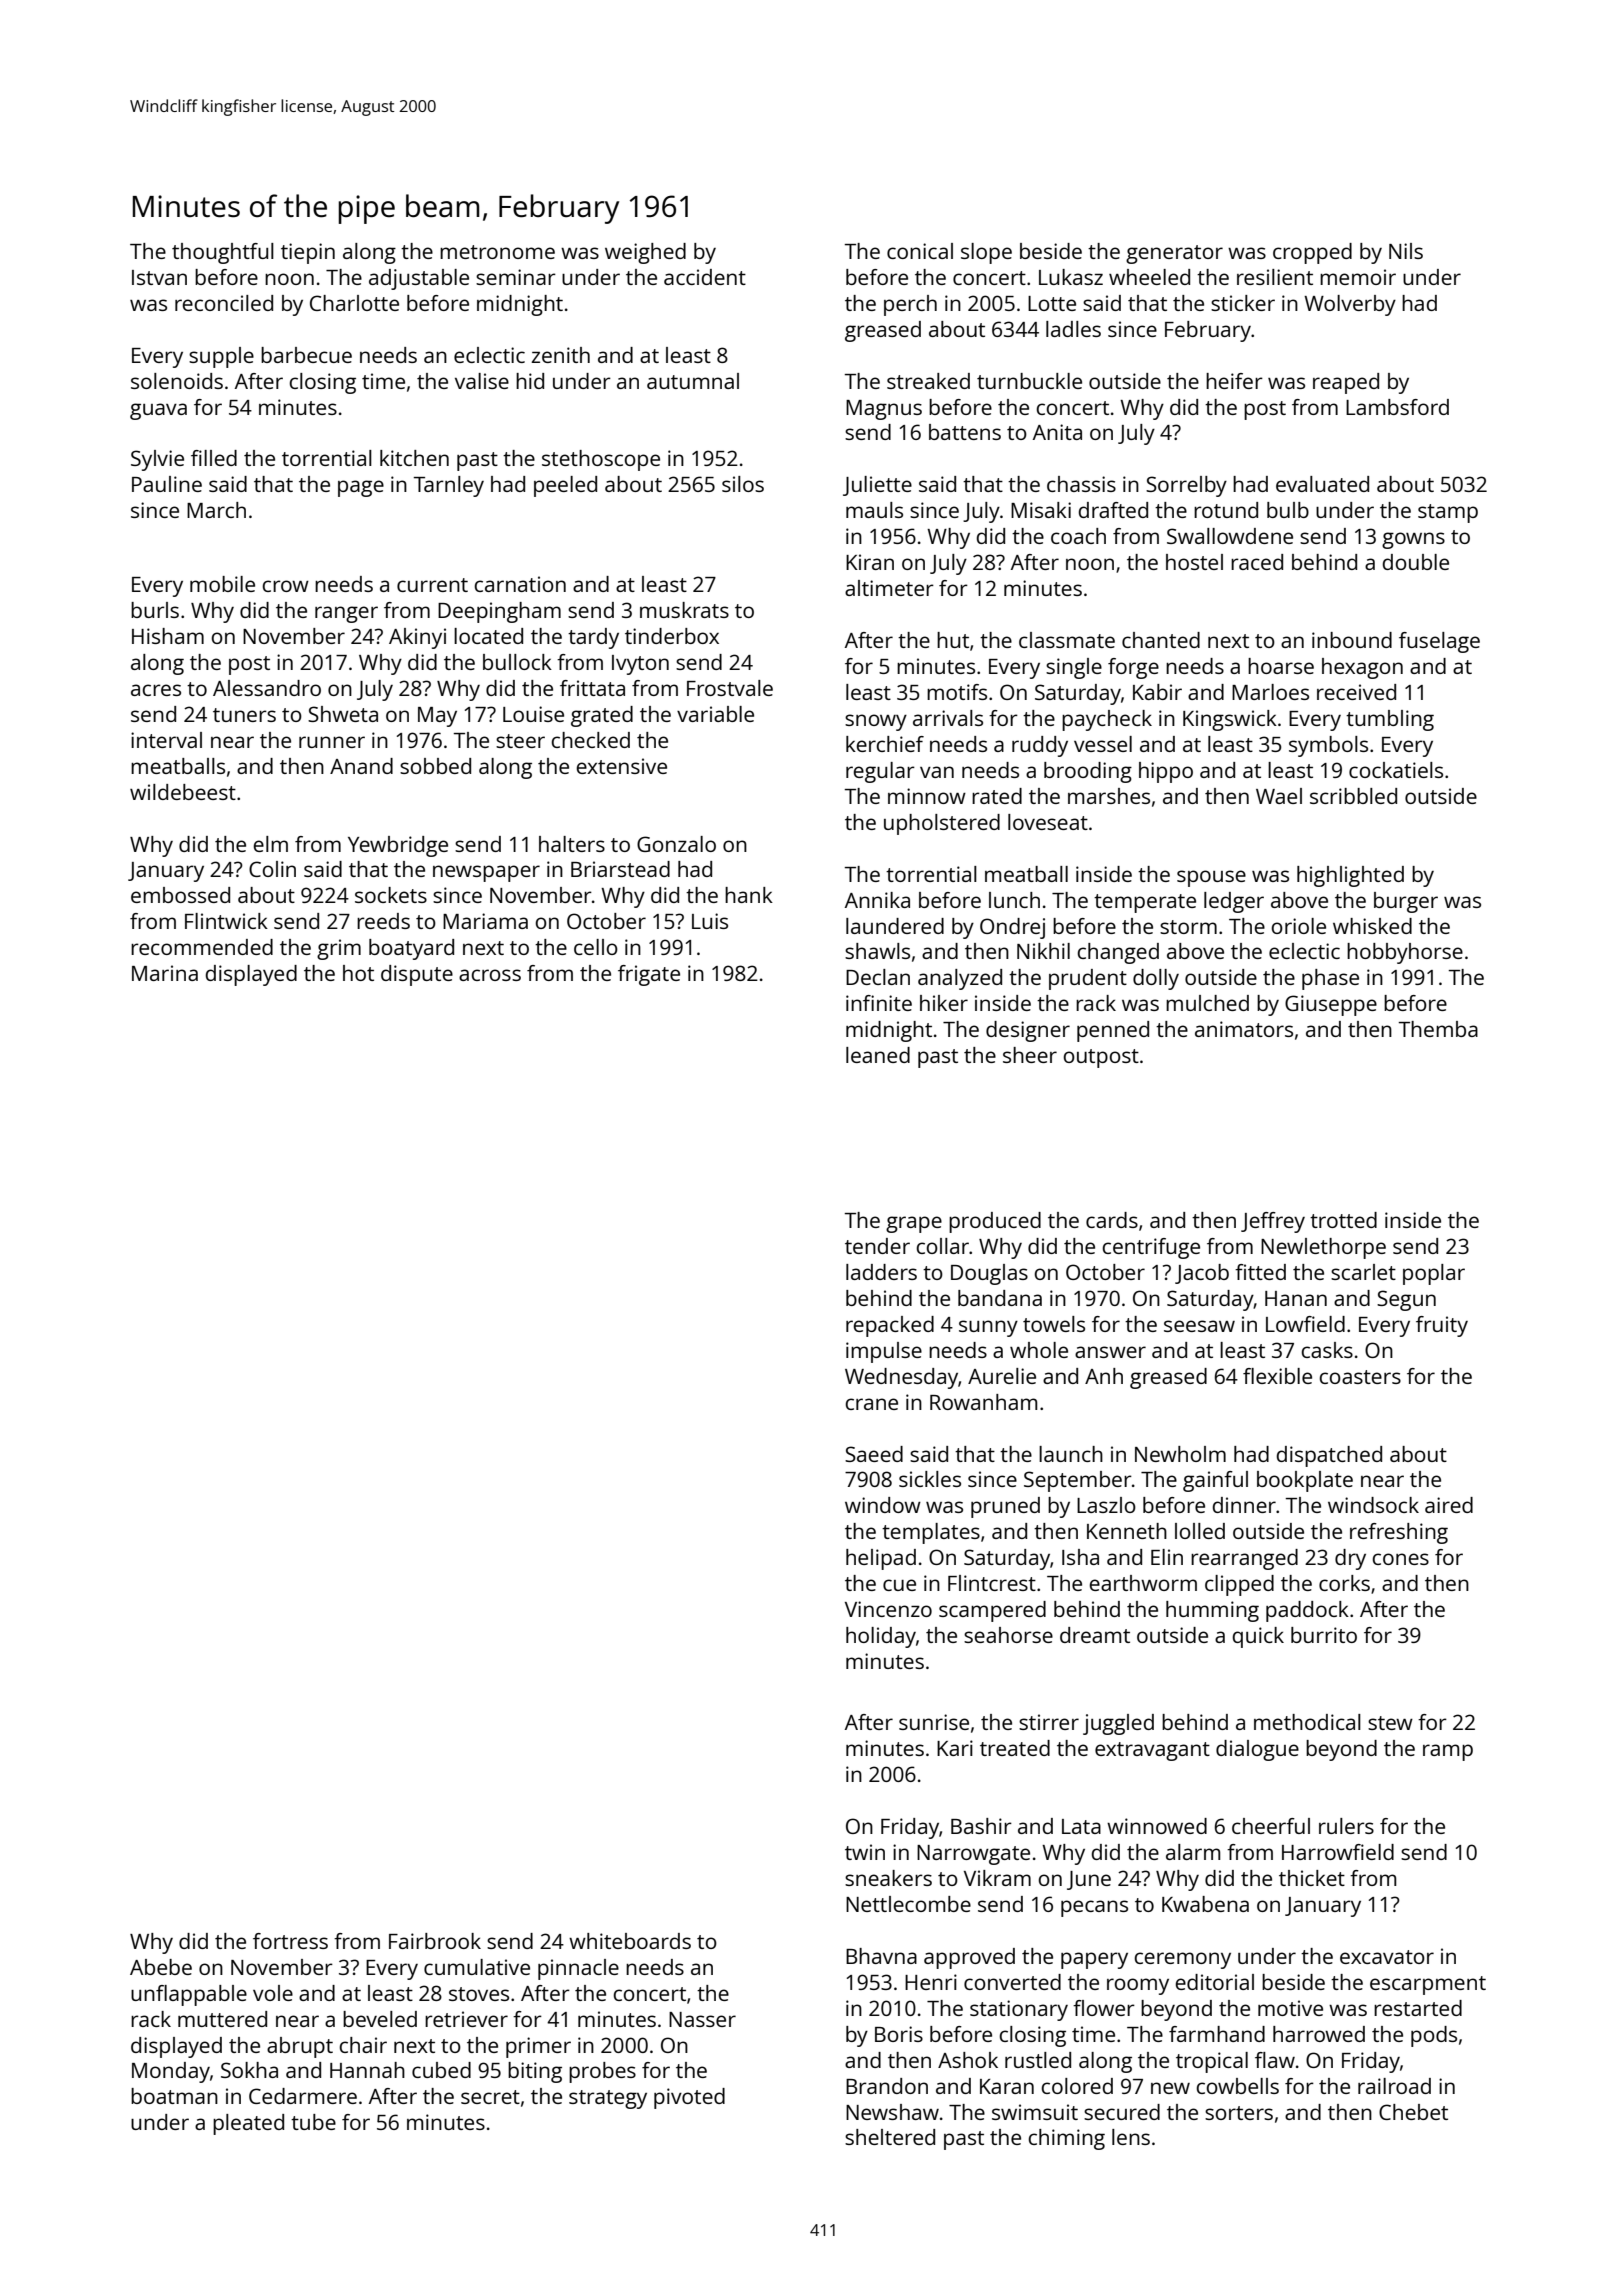 The width and height of the screenshot is (1620, 2292). I want to click on Nils, so click(1406, 251).
